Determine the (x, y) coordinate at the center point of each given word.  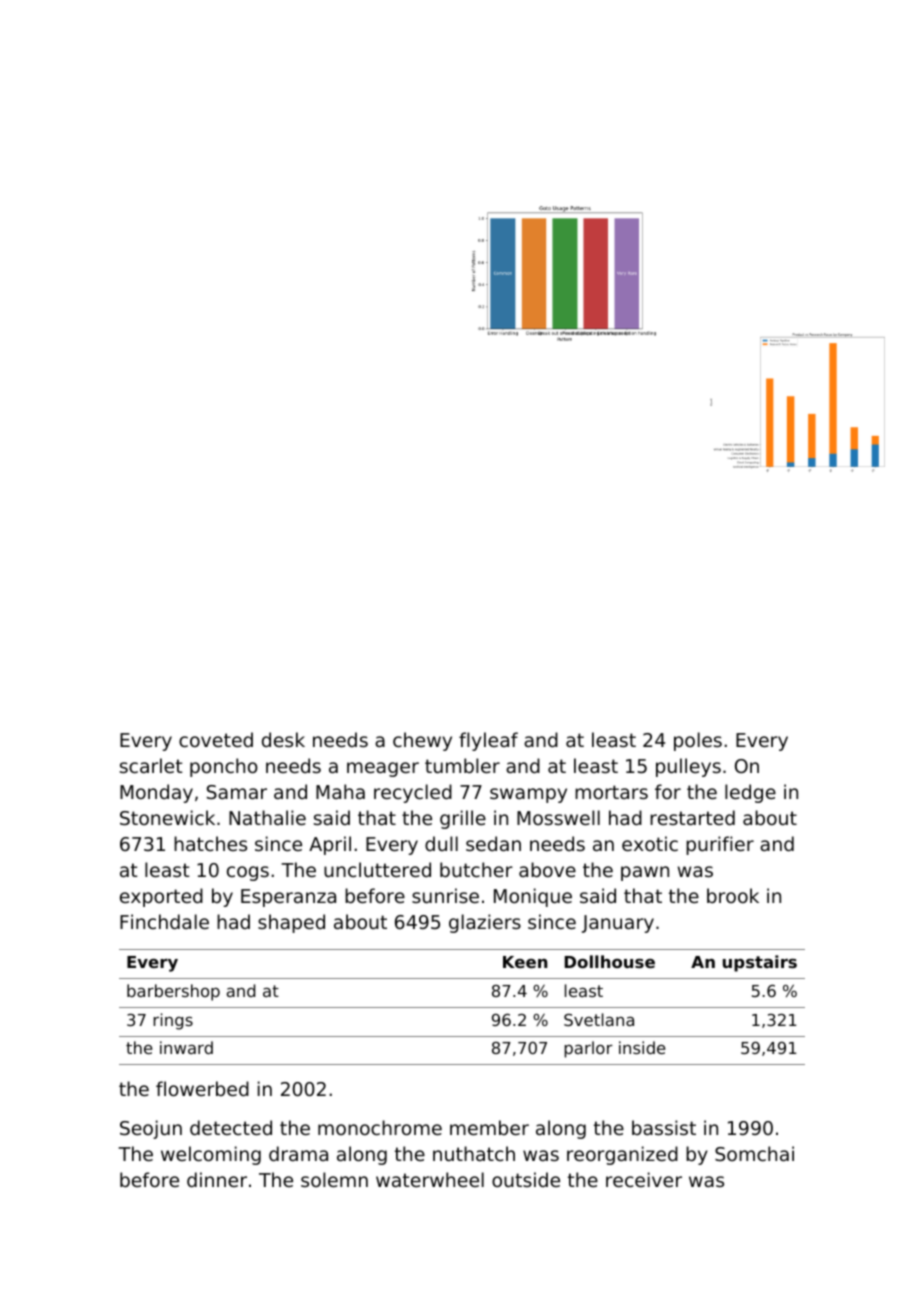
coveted (216, 739)
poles (698, 741)
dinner (217, 1179)
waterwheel (430, 1179)
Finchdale (164, 921)
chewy (422, 741)
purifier (720, 845)
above (547, 869)
